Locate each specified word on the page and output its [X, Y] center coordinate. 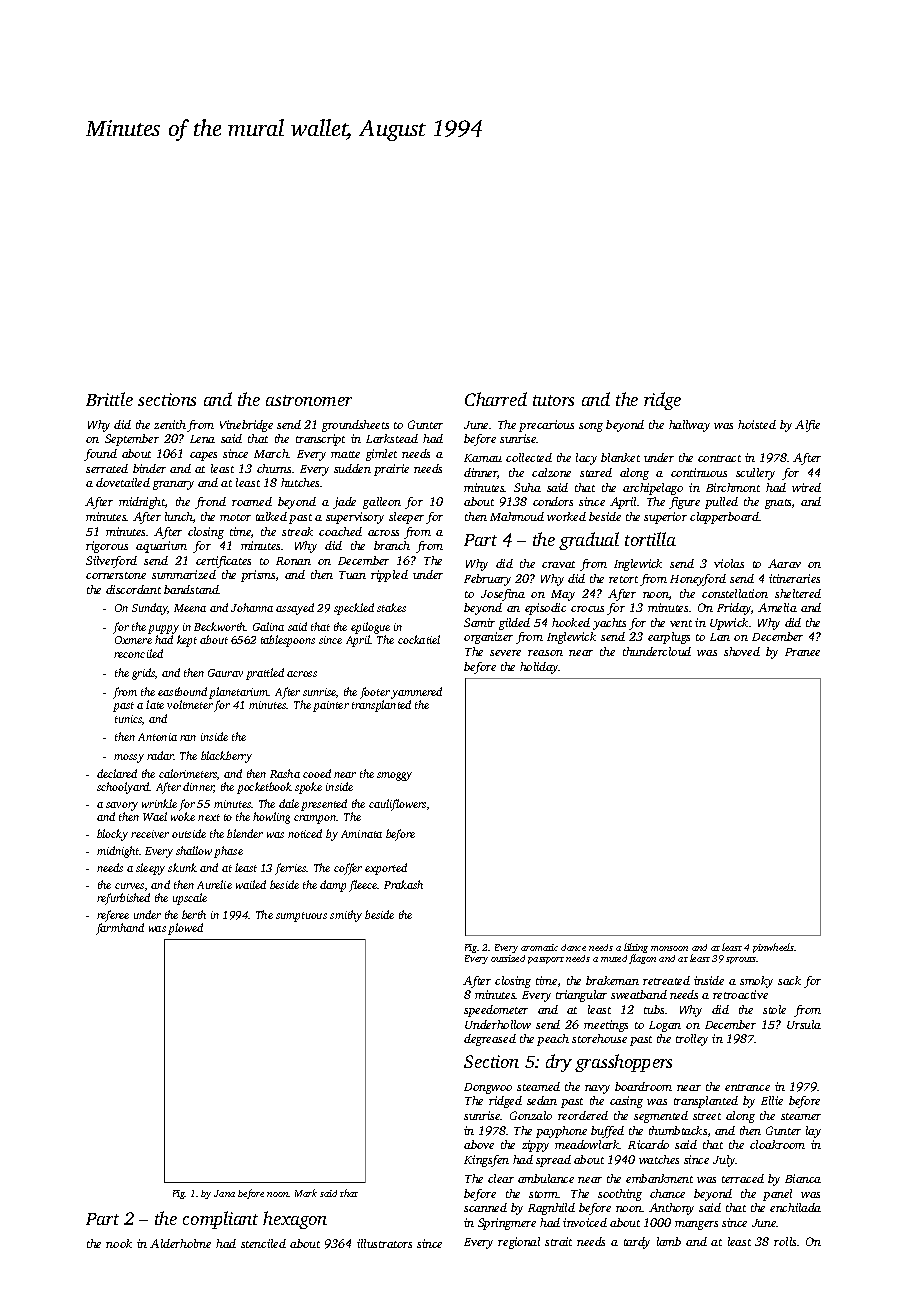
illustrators [384, 1243]
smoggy [394, 776]
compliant [220, 1220]
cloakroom [777, 1144]
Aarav [784, 563]
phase [228, 852]
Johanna [252, 607]
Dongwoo [488, 1088]
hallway [689, 426]
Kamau [483, 458]
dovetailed [123, 482]
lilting [636, 948]
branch [392, 545]
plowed [185, 929]
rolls [785, 1241]
